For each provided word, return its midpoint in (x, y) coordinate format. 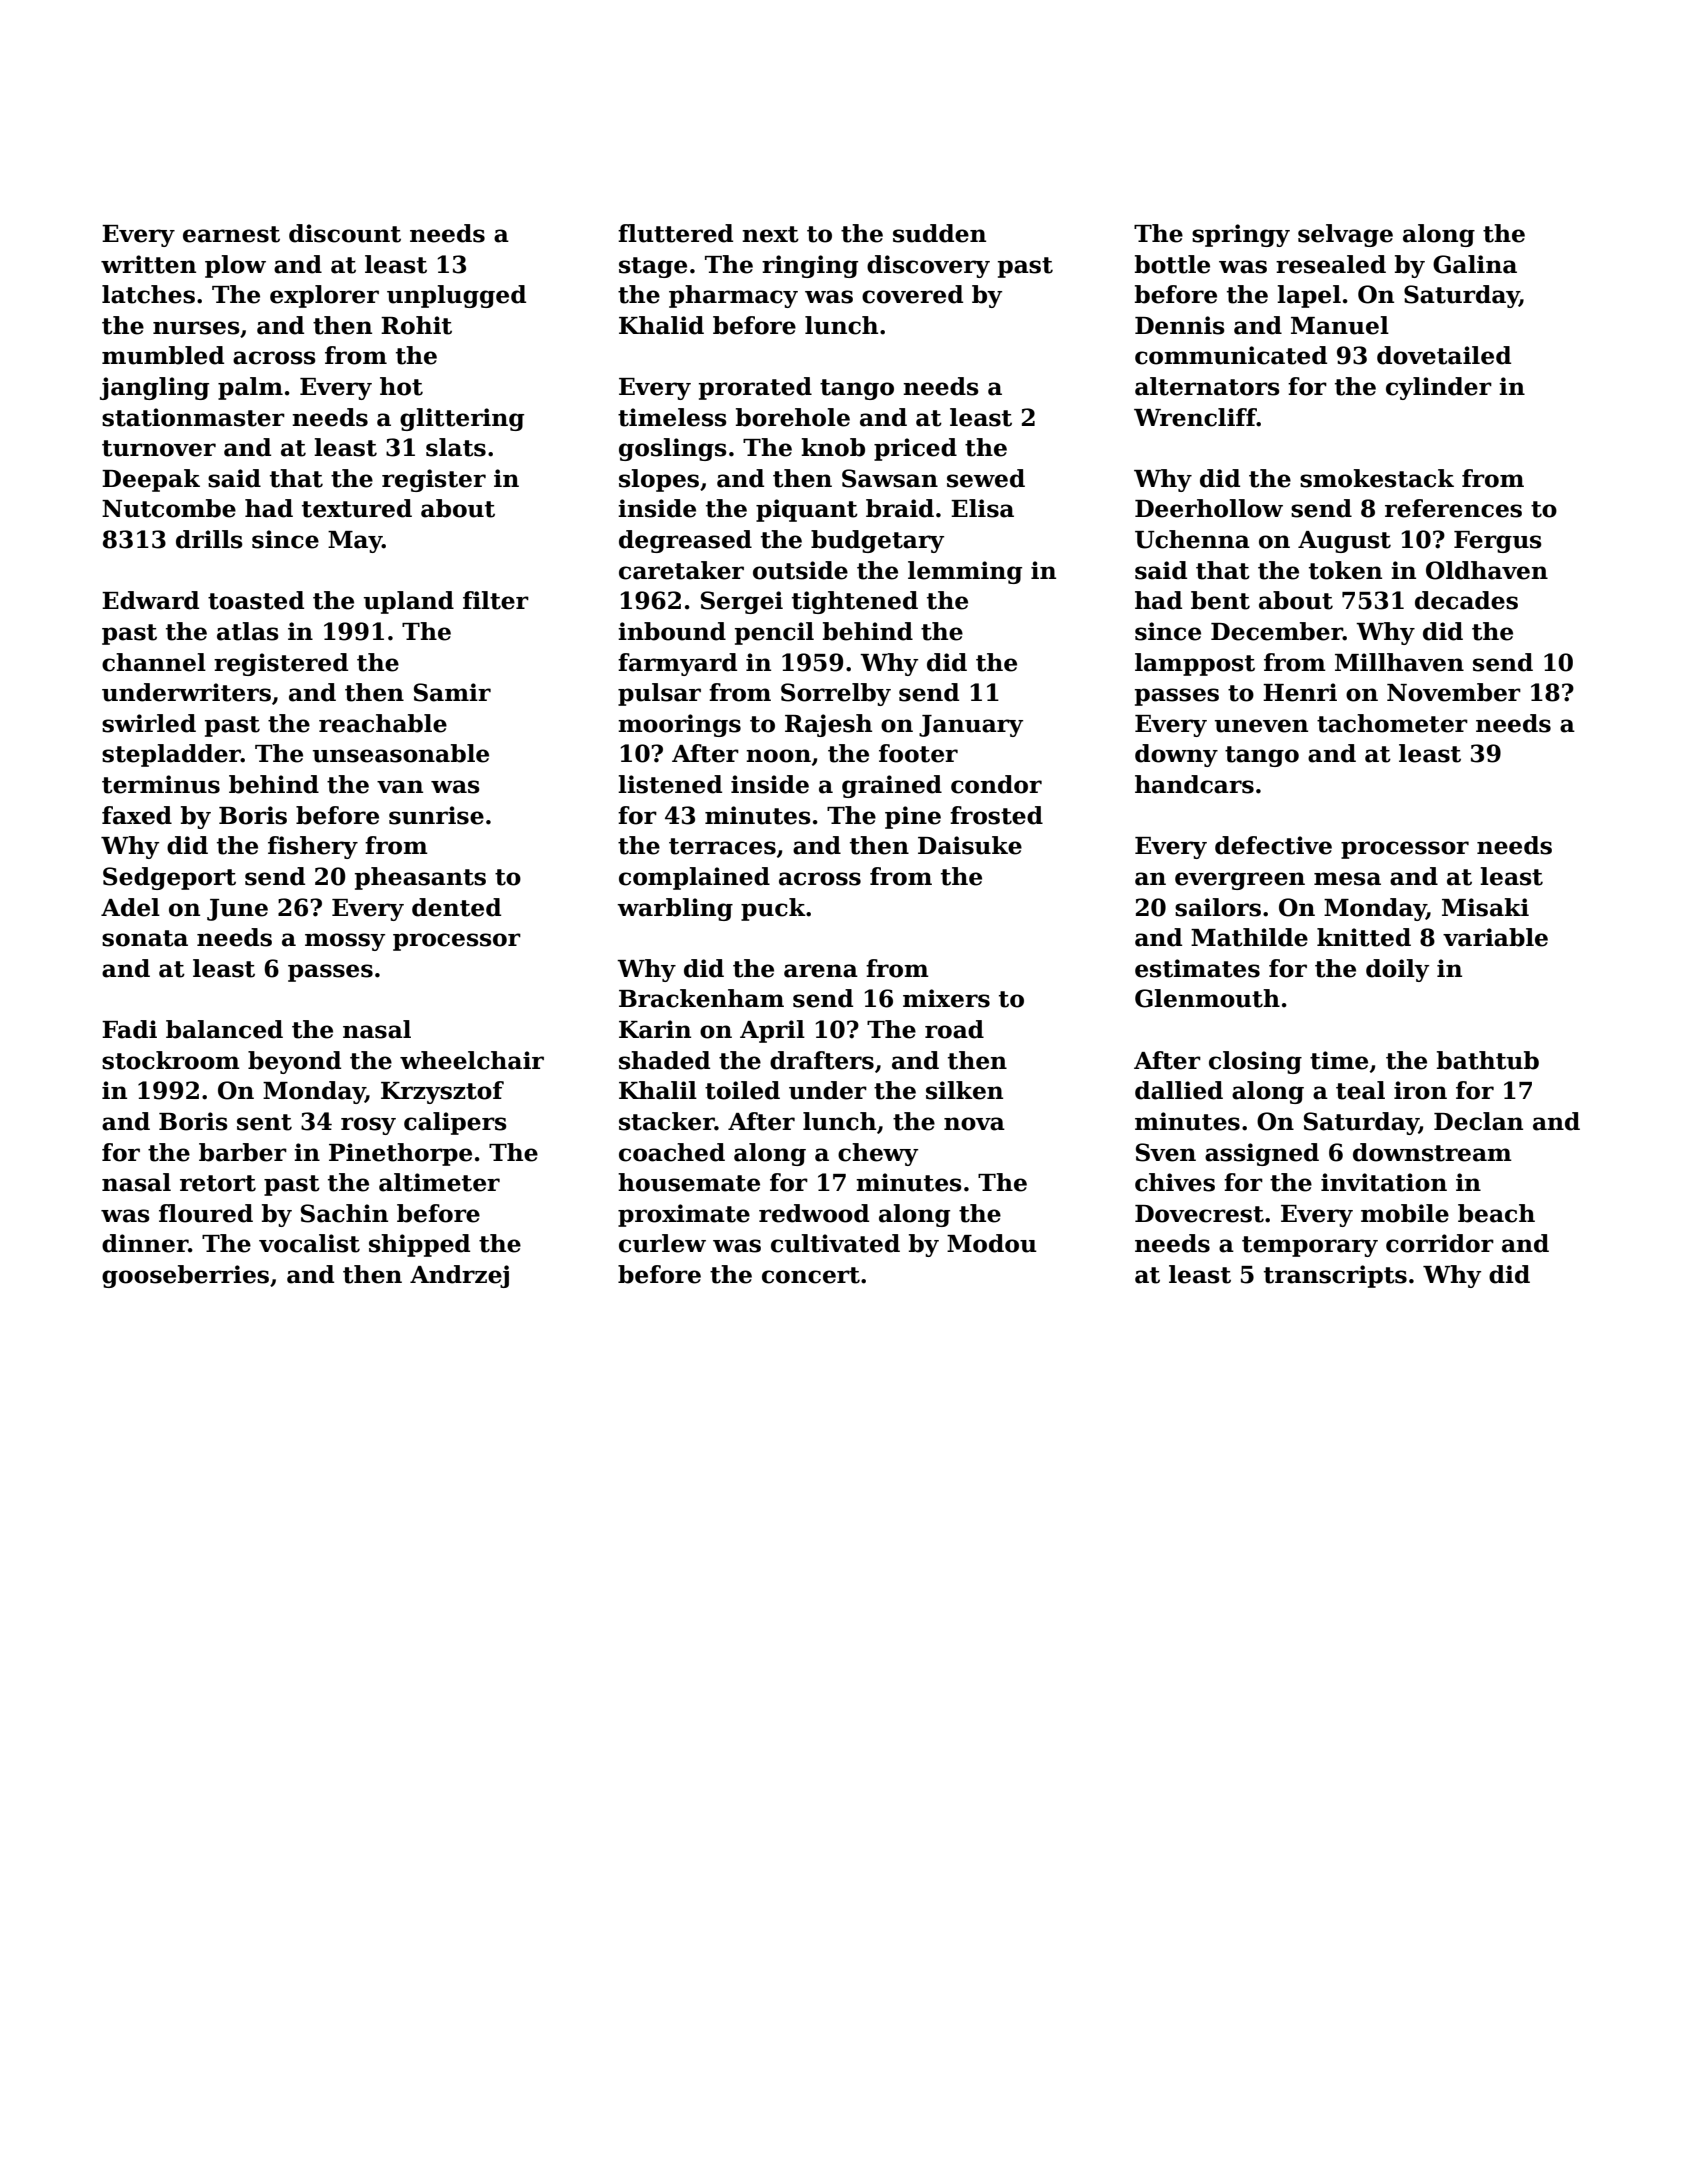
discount (345, 233)
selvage (1345, 235)
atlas (248, 631)
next (770, 234)
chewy (878, 1154)
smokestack (1377, 478)
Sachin (344, 1213)
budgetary (877, 541)
